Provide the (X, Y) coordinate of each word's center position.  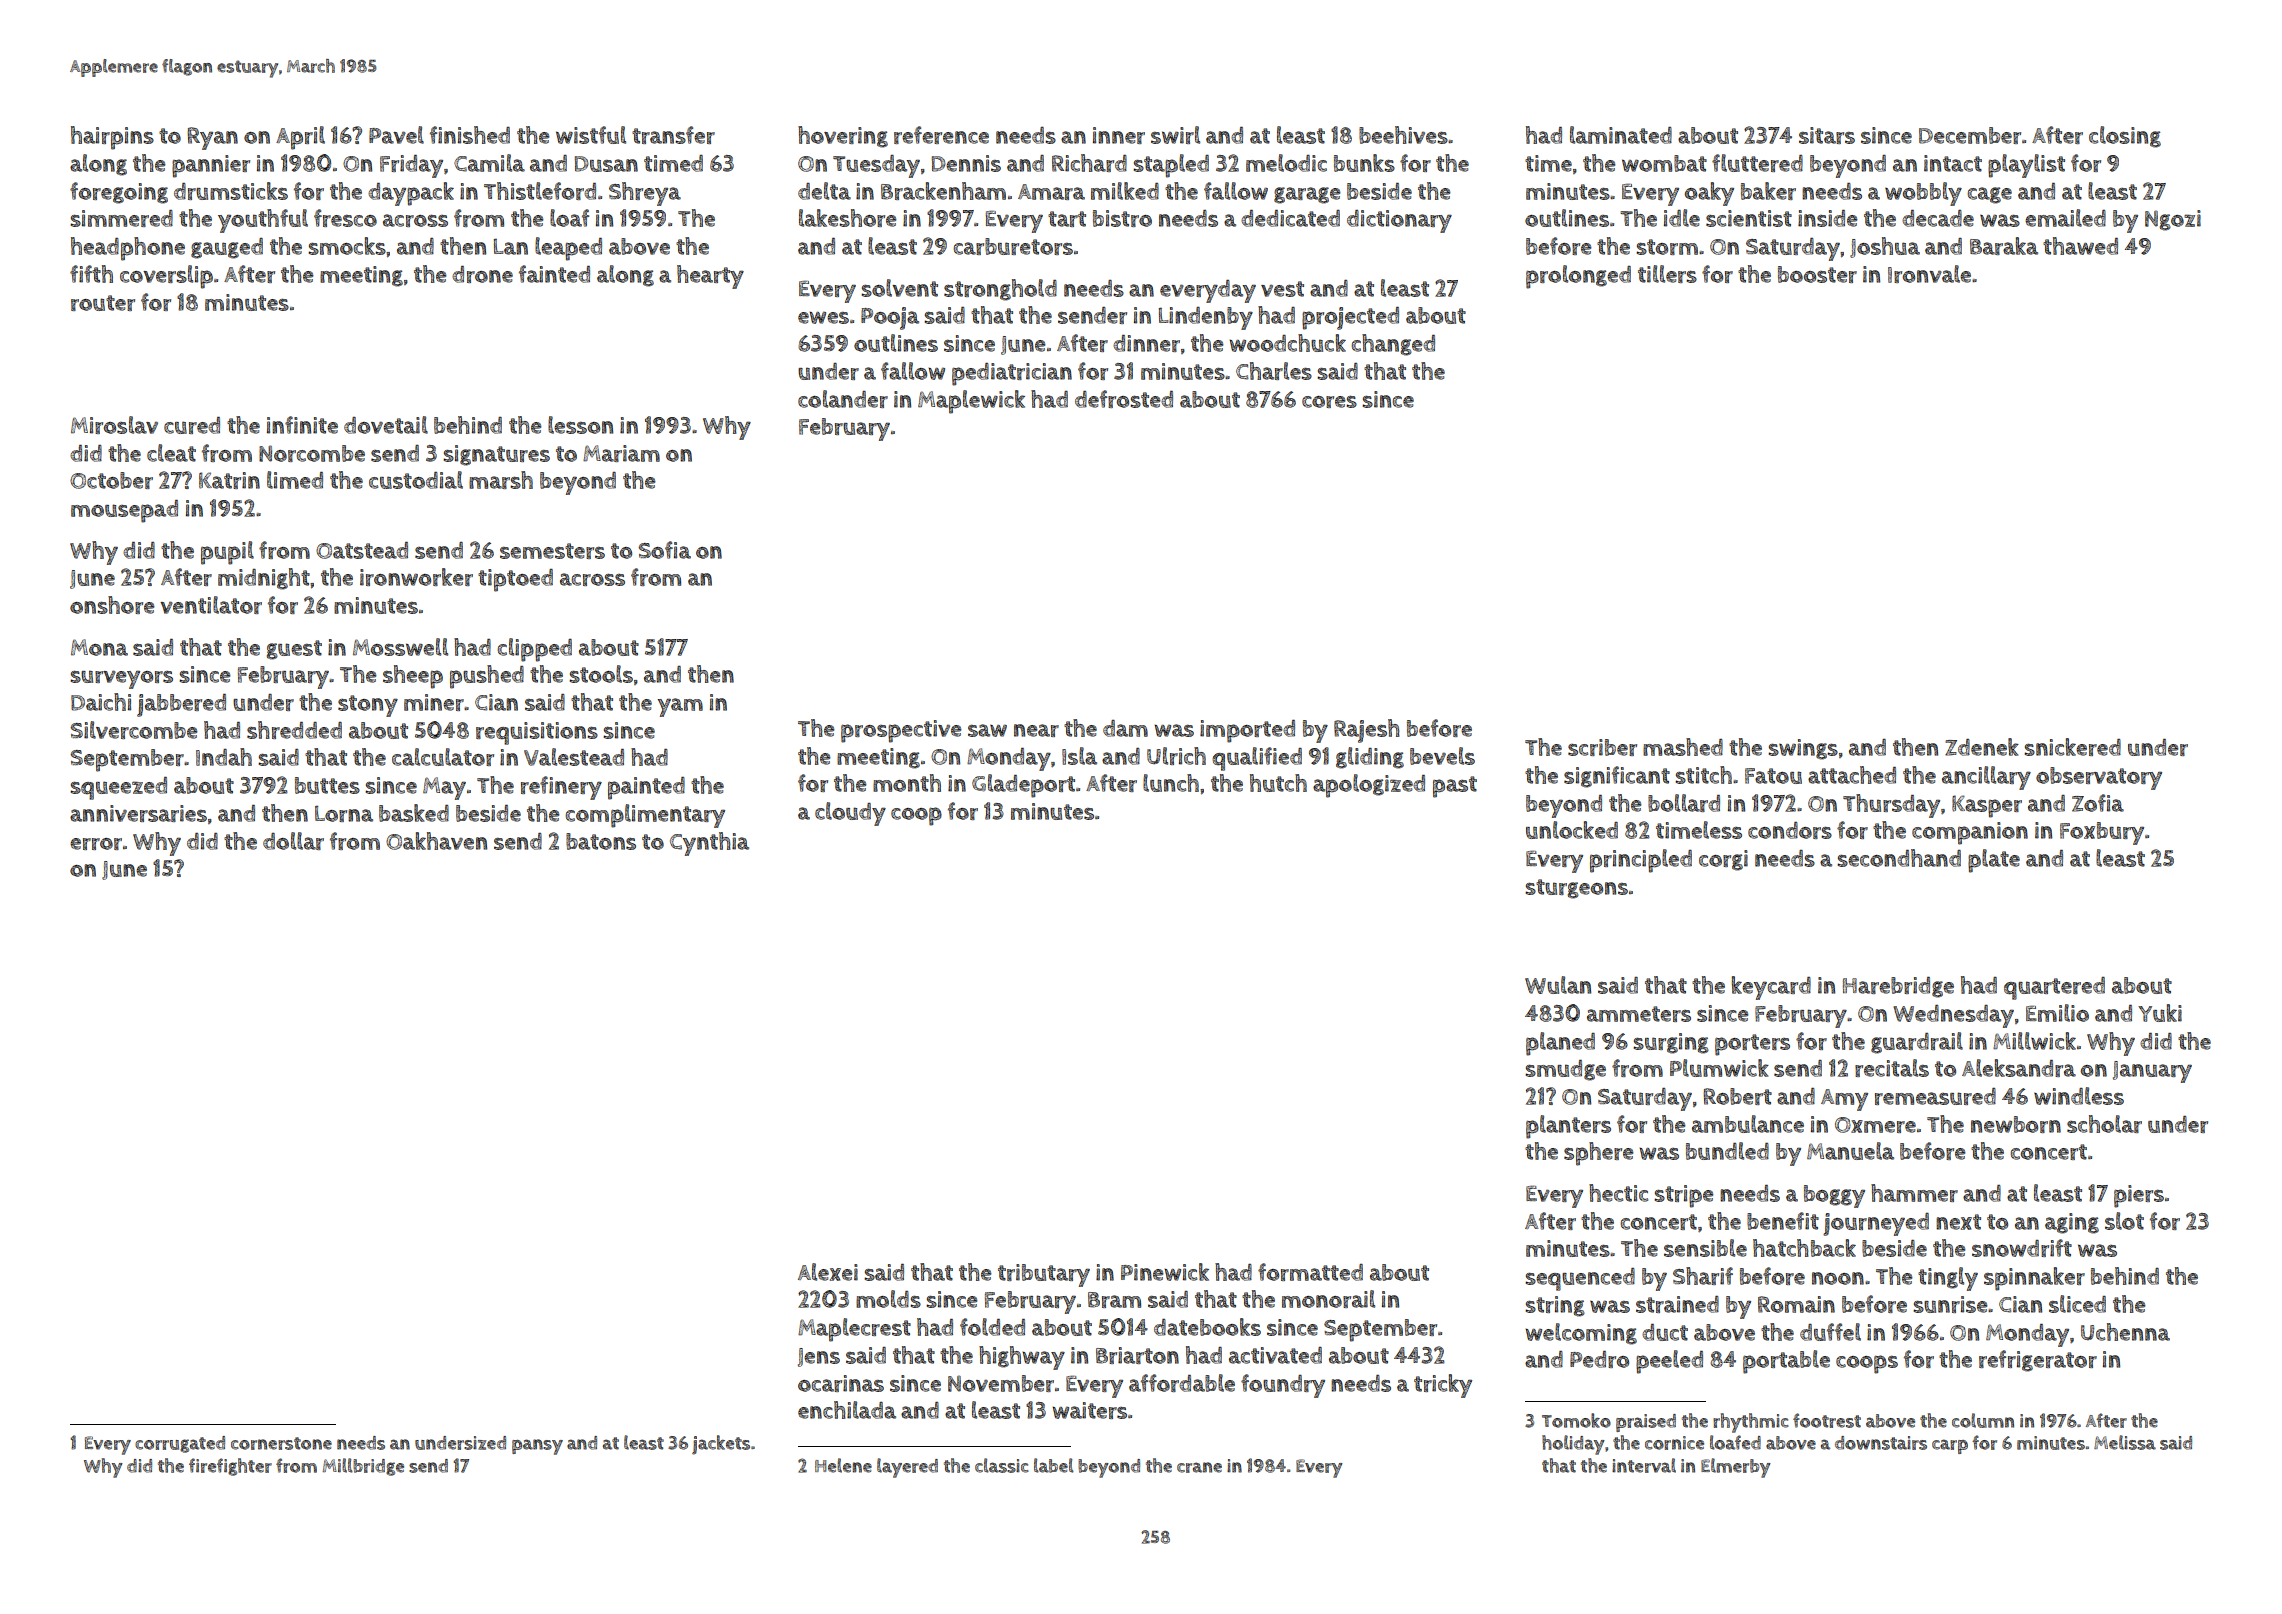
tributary (1044, 1275)
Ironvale (1929, 274)
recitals (1892, 1068)
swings (1803, 749)
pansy (537, 1447)
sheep (413, 677)
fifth (91, 274)
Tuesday (876, 166)
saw (987, 730)
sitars (1827, 135)
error (96, 844)
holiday (1573, 1445)
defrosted (1124, 399)
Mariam (621, 453)
